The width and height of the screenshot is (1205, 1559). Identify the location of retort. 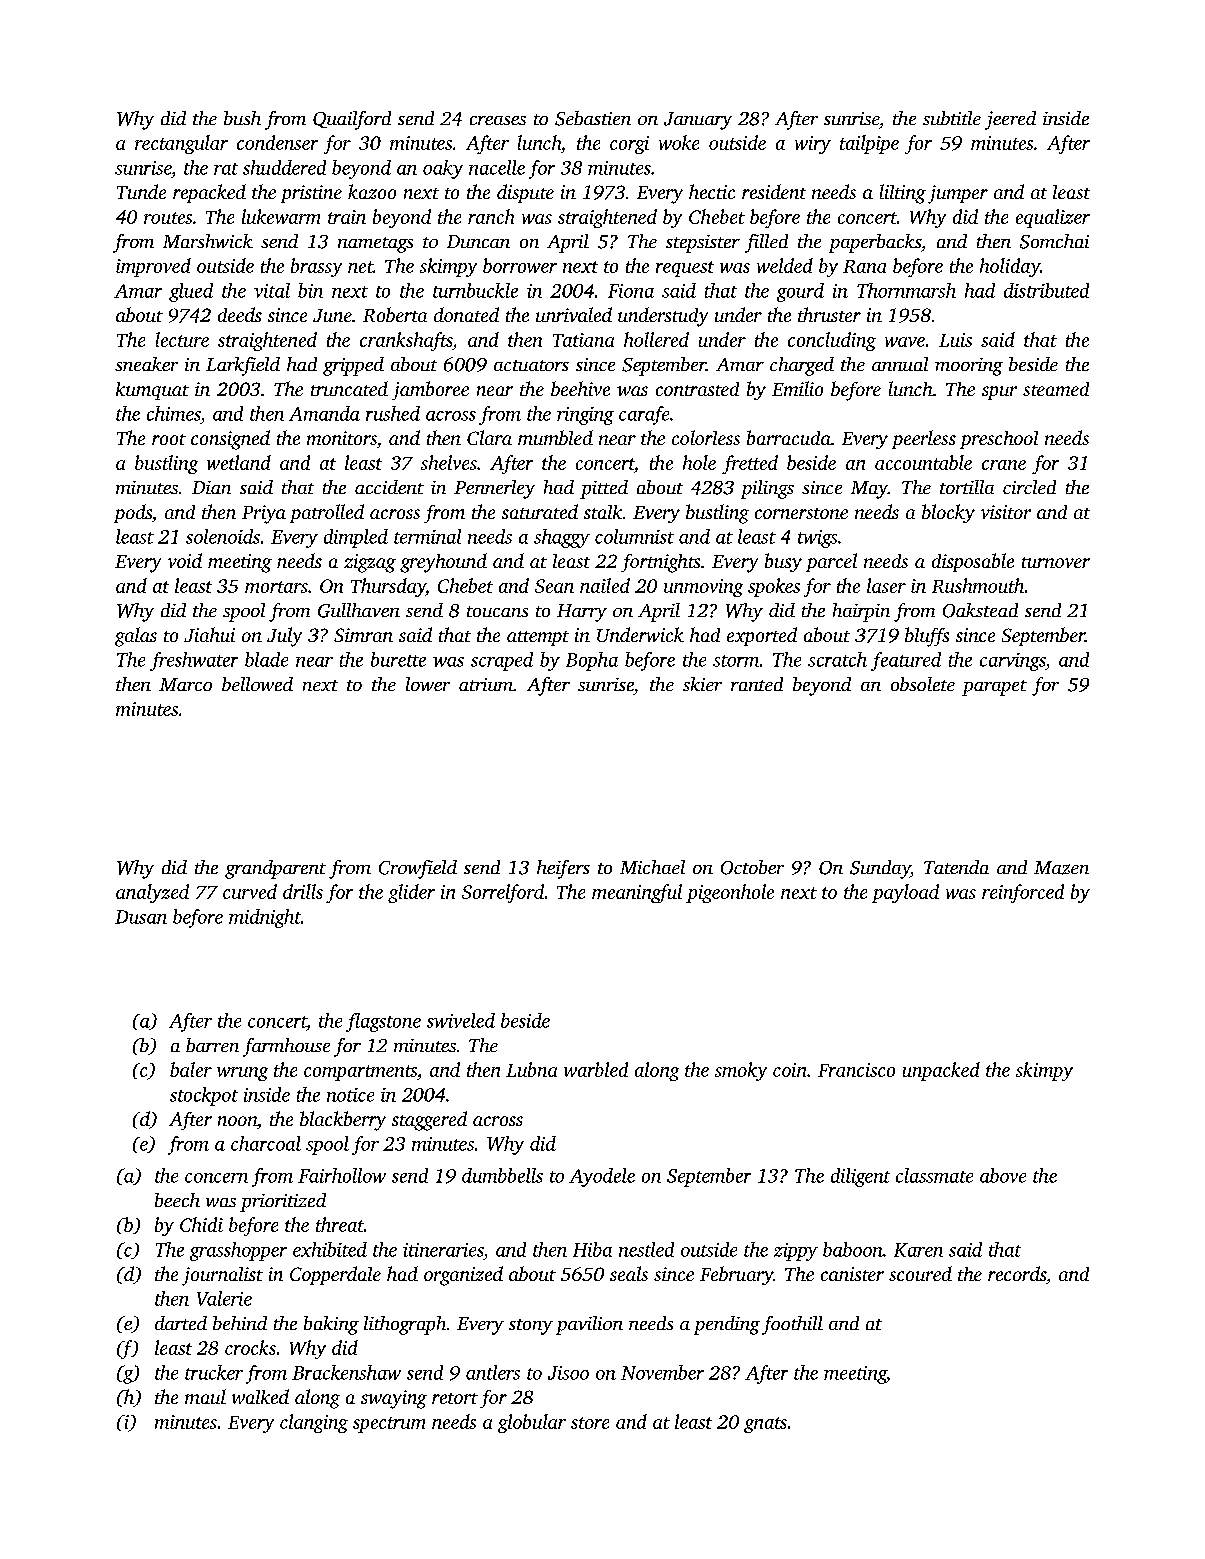
(455, 1398).
